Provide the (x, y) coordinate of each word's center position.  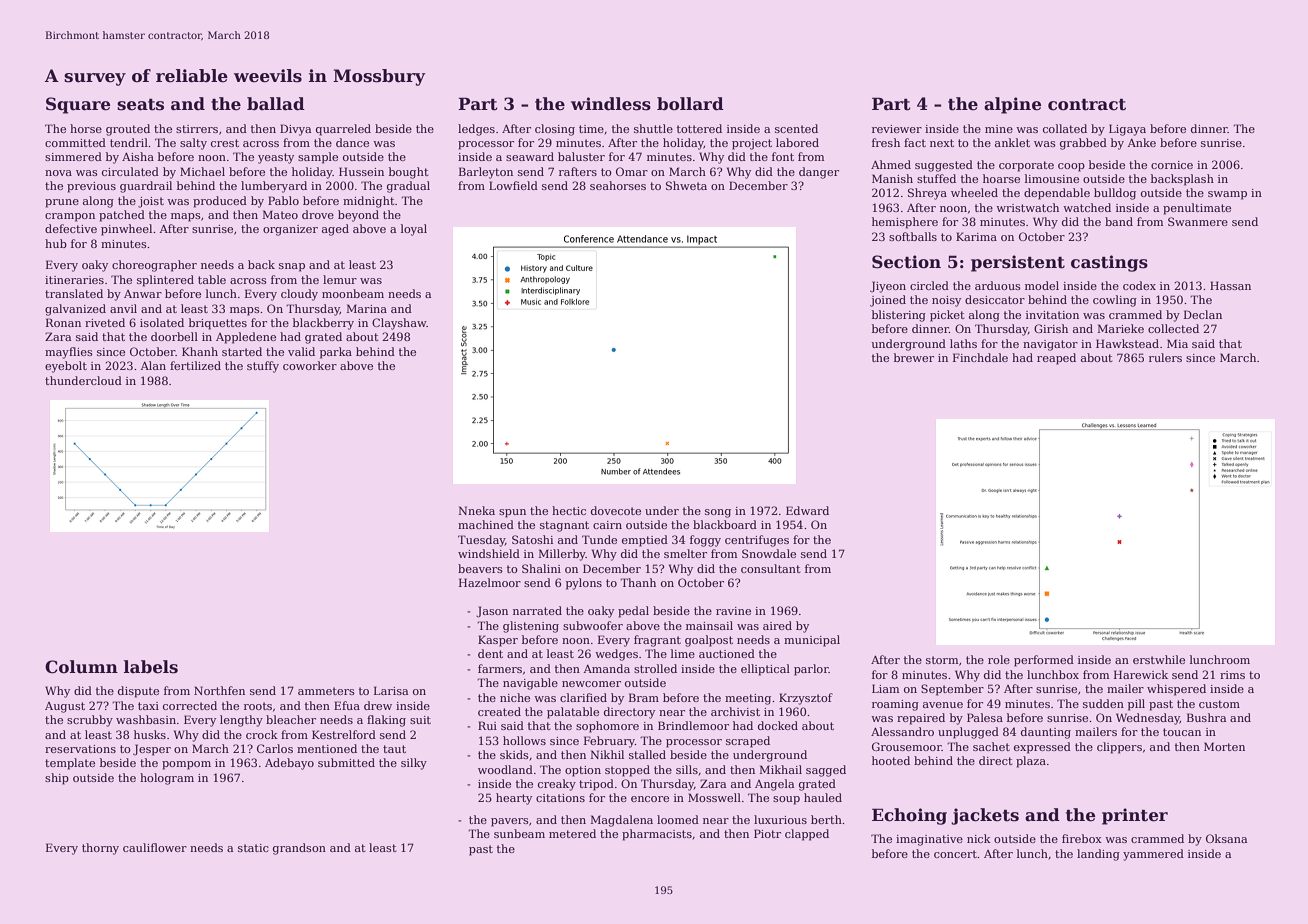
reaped (1056, 359)
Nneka (476, 510)
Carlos (275, 748)
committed (75, 142)
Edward (807, 510)
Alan (153, 365)
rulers (1165, 357)
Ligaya (1127, 130)
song (718, 513)
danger (819, 173)
